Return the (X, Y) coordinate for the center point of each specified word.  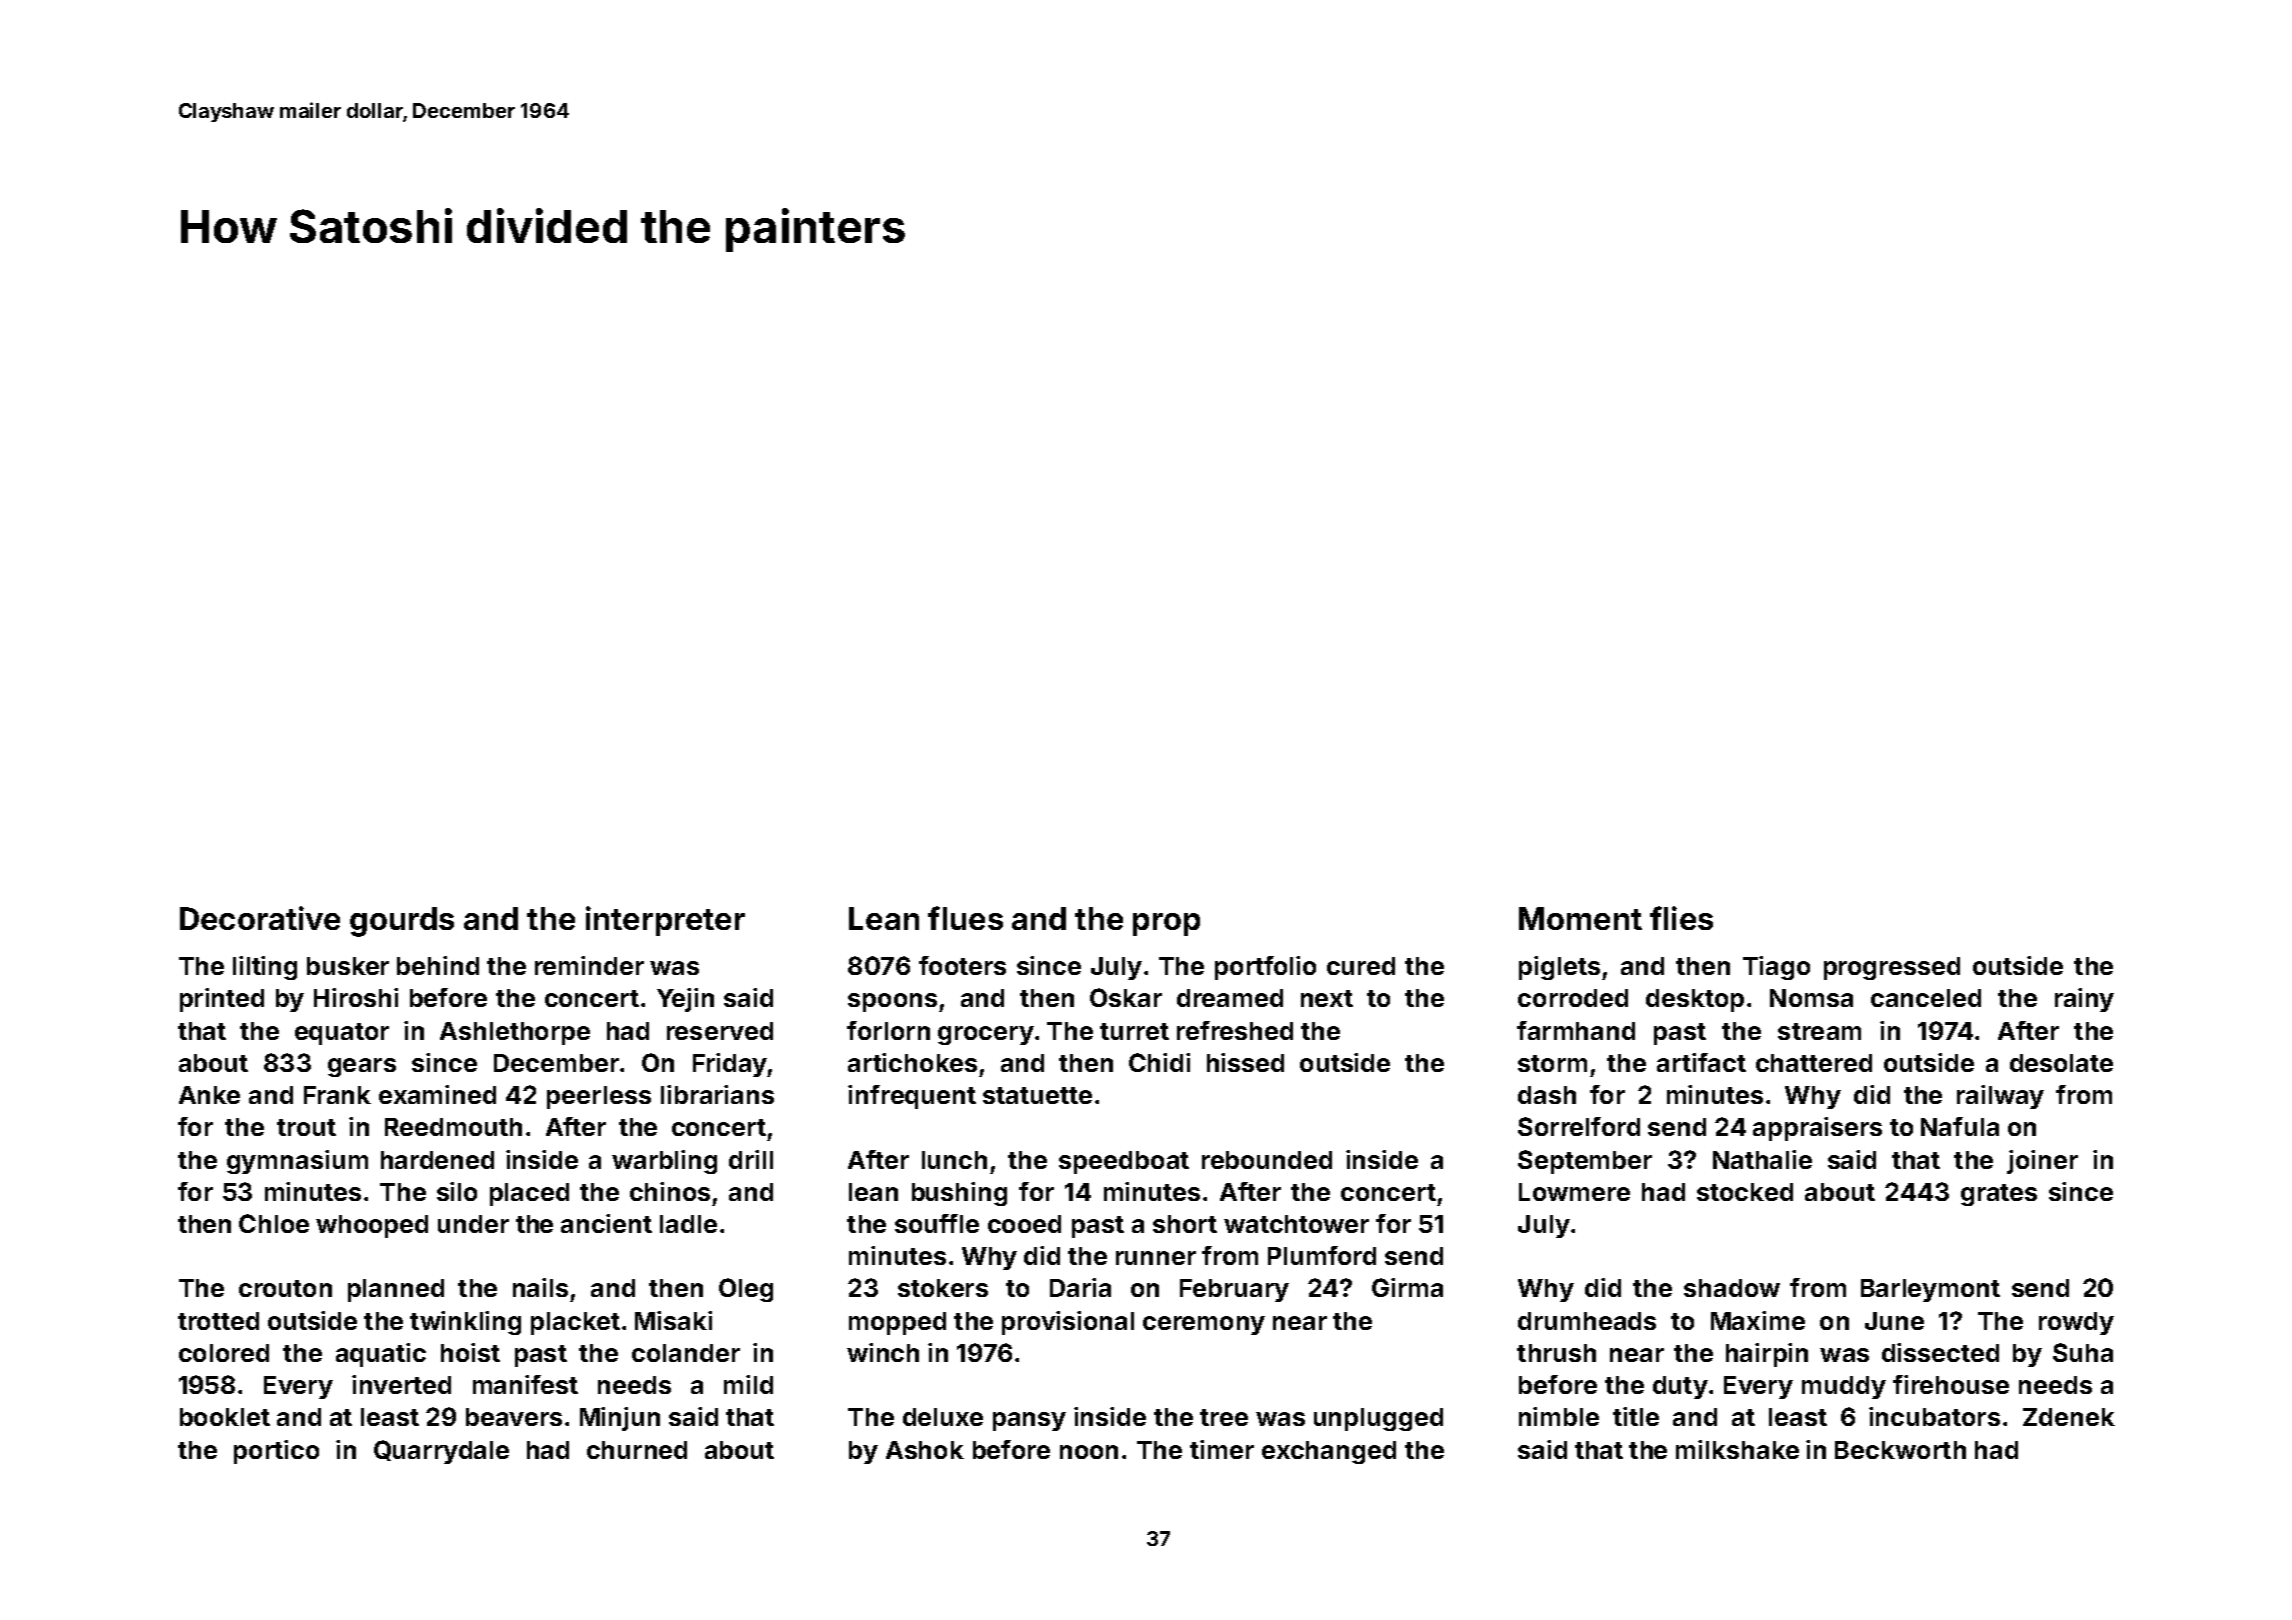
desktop (1695, 1000)
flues (965, 918)
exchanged (1329, 1452)
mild (748, 1384)
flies (1681, 918)
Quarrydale (441, 1452)
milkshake (1737, 1449)
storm (1552, 1063)
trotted (218, 1321)
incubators (1934, 1416)
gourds (402, 922)
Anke (209, 1095)
